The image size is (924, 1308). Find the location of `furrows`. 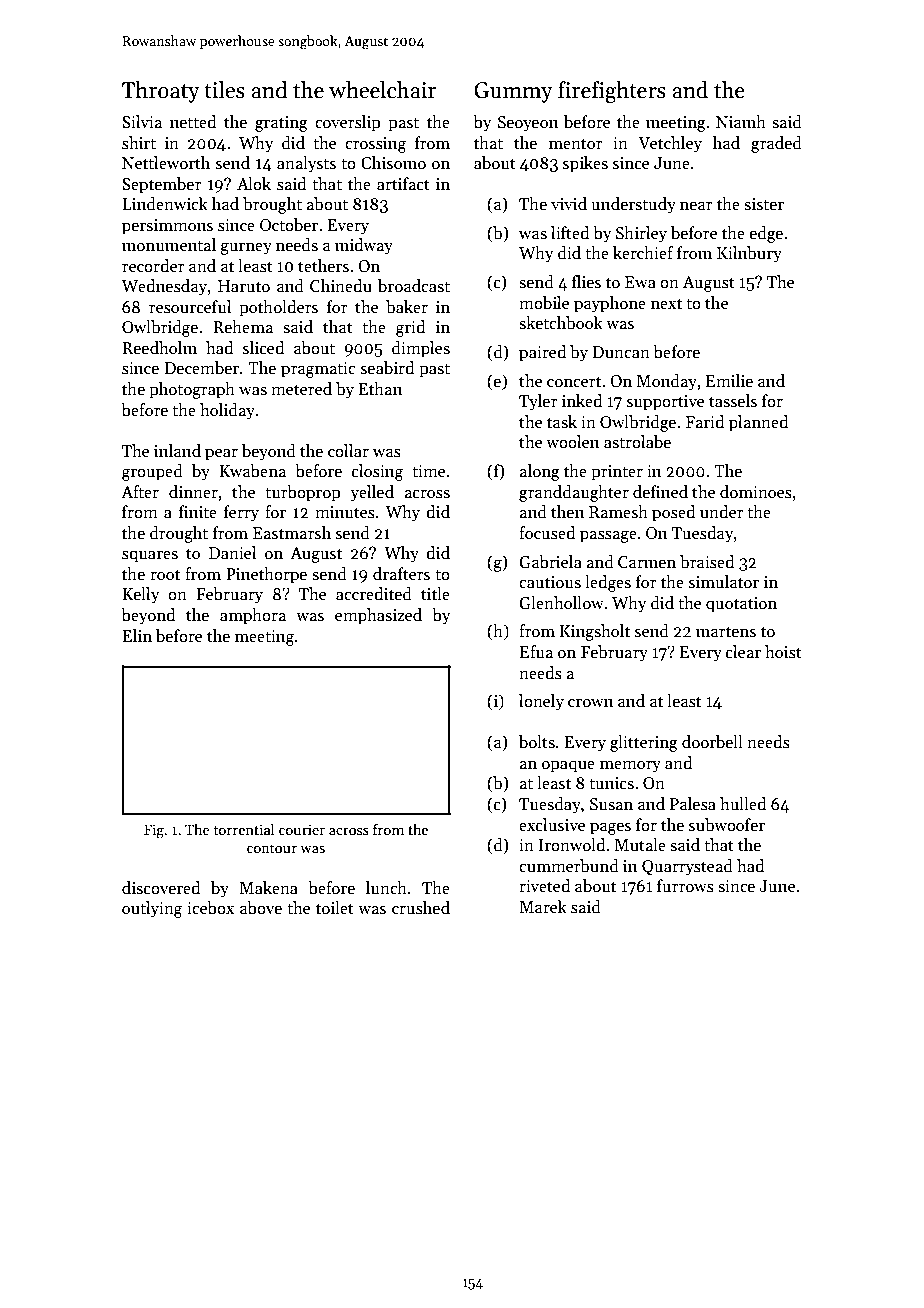

furrows is located at coordinates (685, 886).
